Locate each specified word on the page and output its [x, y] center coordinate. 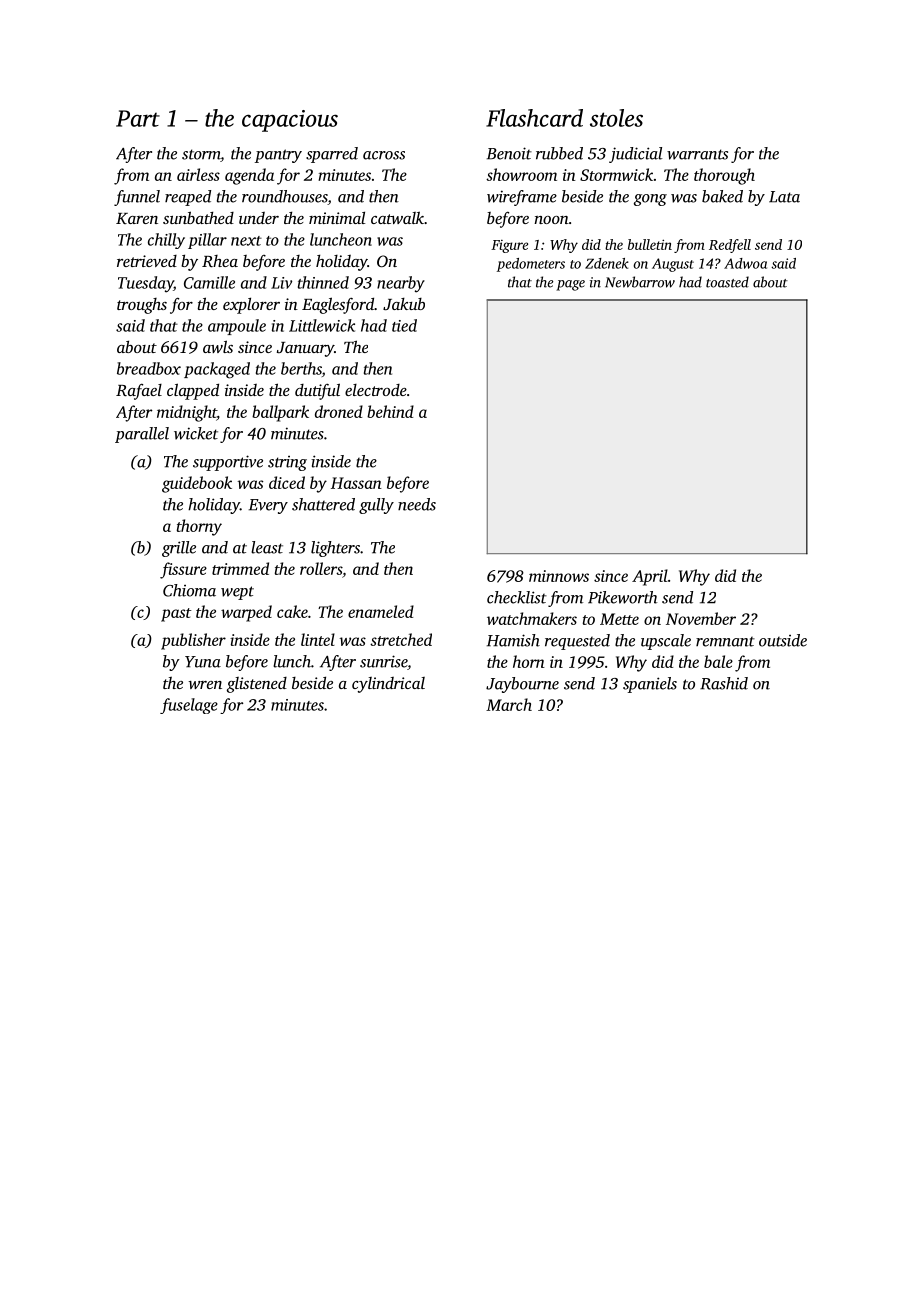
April [650, 577]
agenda [249, 176]
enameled [381, 611]
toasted [727, 282]
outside [783, 640]
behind [390, 411]
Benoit [509, 153]
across [384, 155]
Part [138, 118]
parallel [142, 435]
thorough [724, 176]
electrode [376, 390]
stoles [616, 118]
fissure [183, 570]
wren [205, 685]
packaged [217, 370]
